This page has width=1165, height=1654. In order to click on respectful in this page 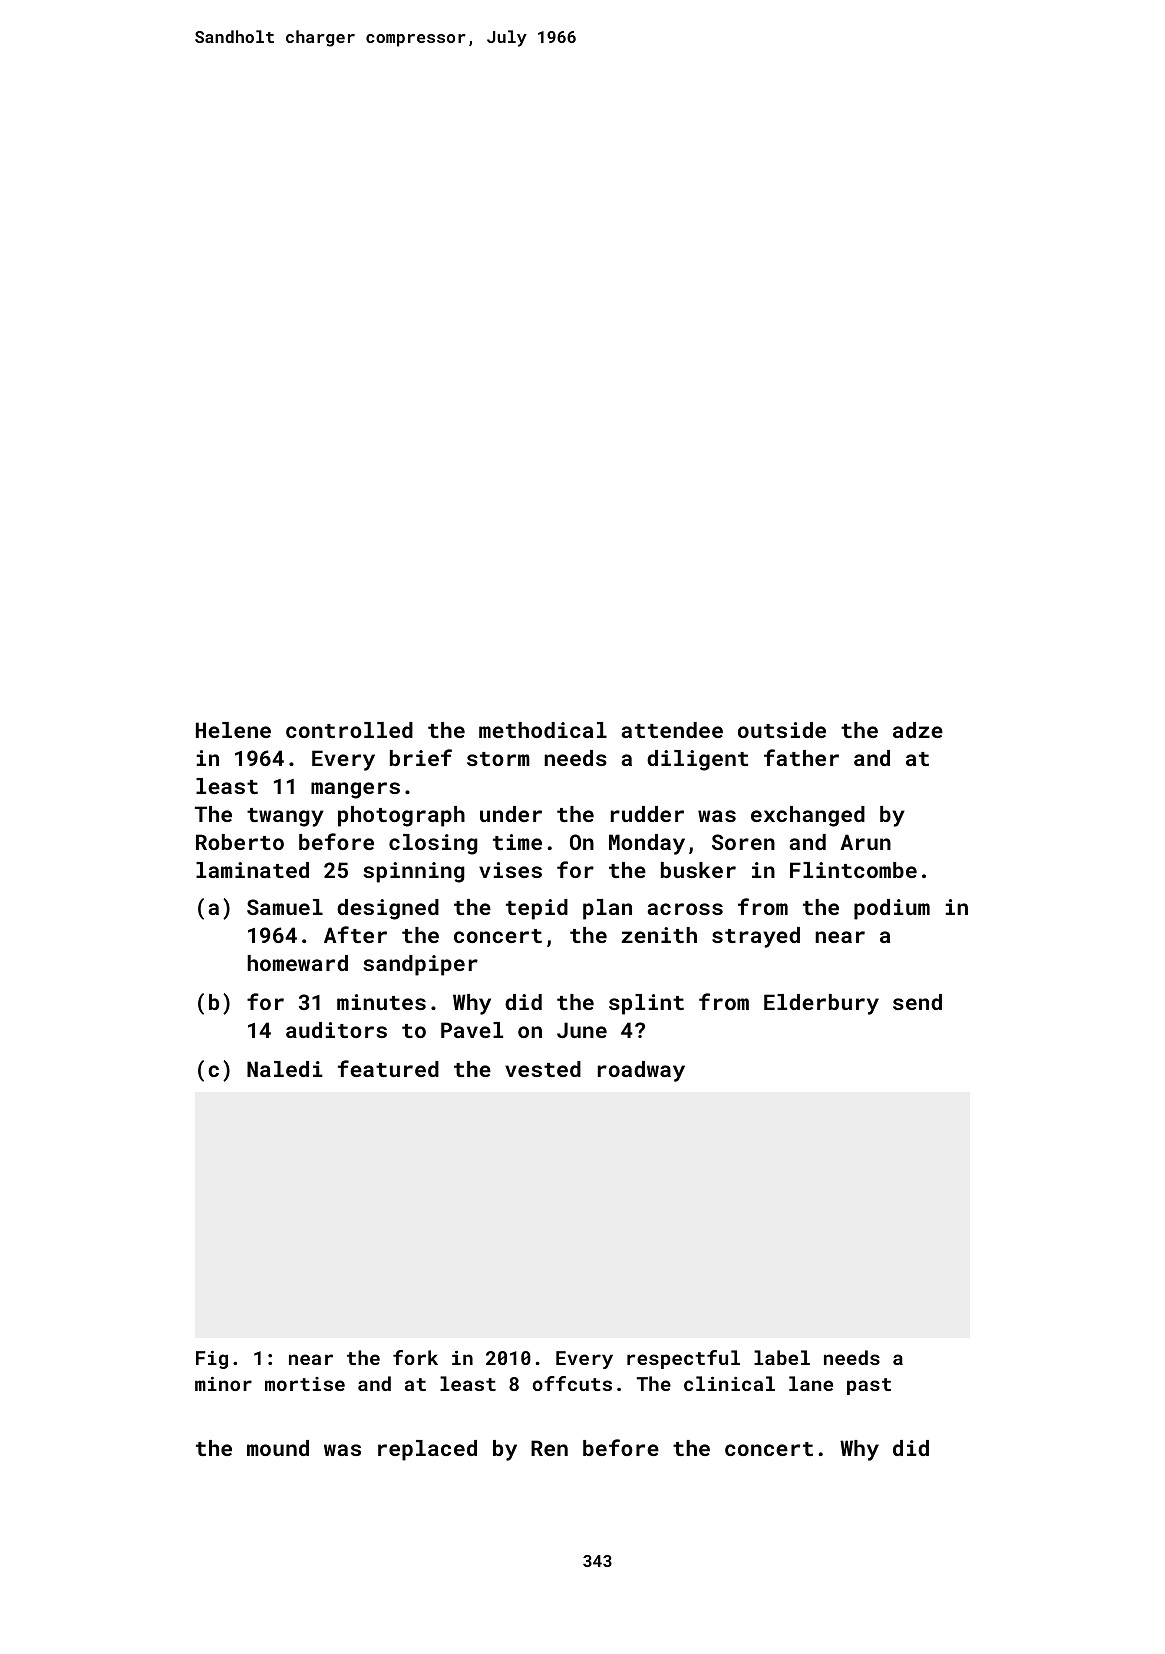, I will do `click(683, 1359)`.
